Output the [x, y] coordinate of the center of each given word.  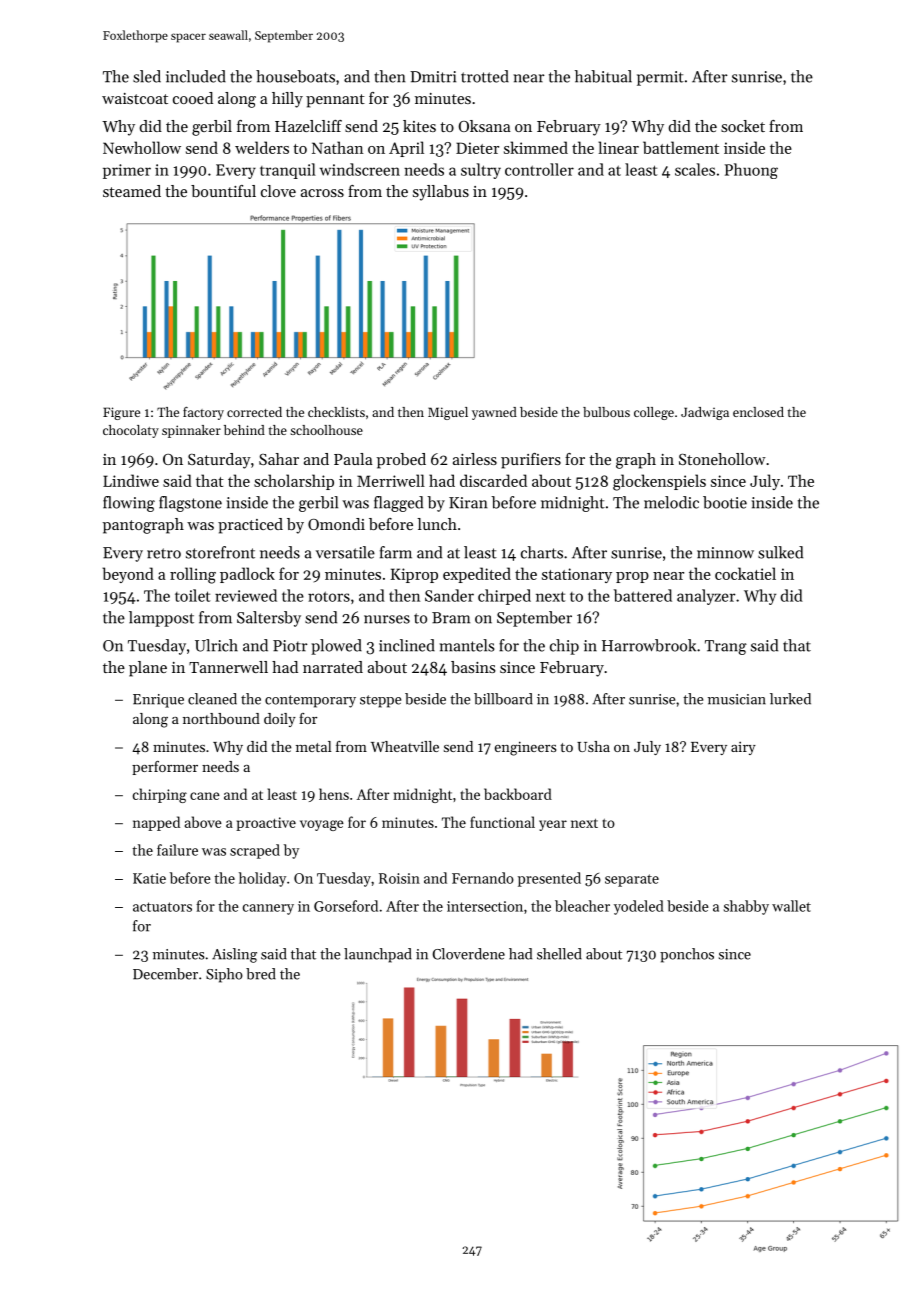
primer [127, 171]
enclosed [758, 412]
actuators [162, 907]
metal [314, 746]
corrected [254, 412]
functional [502, 822]
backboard [518, 794]
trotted [485, 76]
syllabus [441, 193]
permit [660, 78]
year [553, 825]
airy [743, 748]
